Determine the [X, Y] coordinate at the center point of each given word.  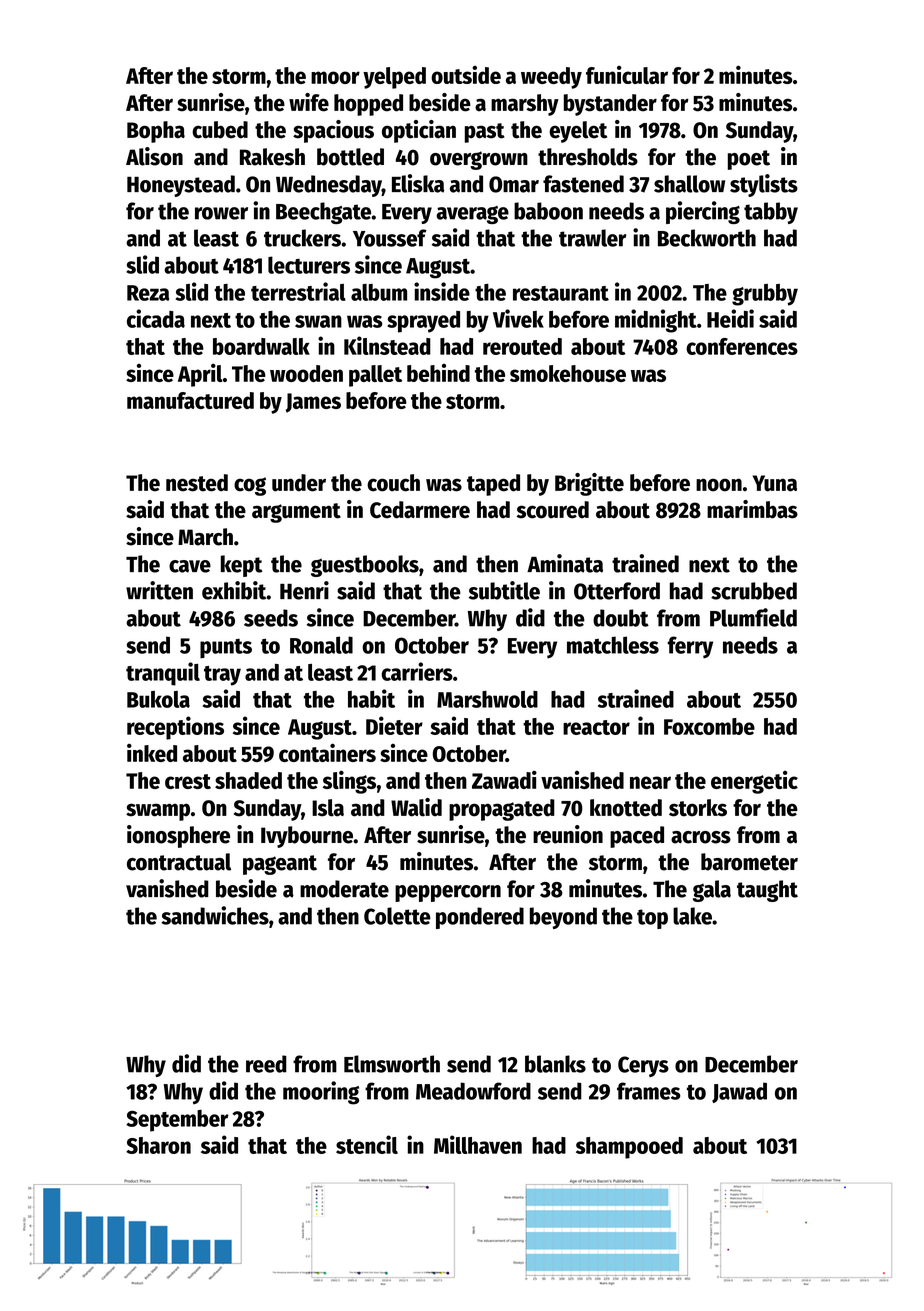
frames [649, 1091]
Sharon [158, 1145]
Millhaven [478, 1144]
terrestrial [298, 291]
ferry [690, 647]
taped [493, 485]
